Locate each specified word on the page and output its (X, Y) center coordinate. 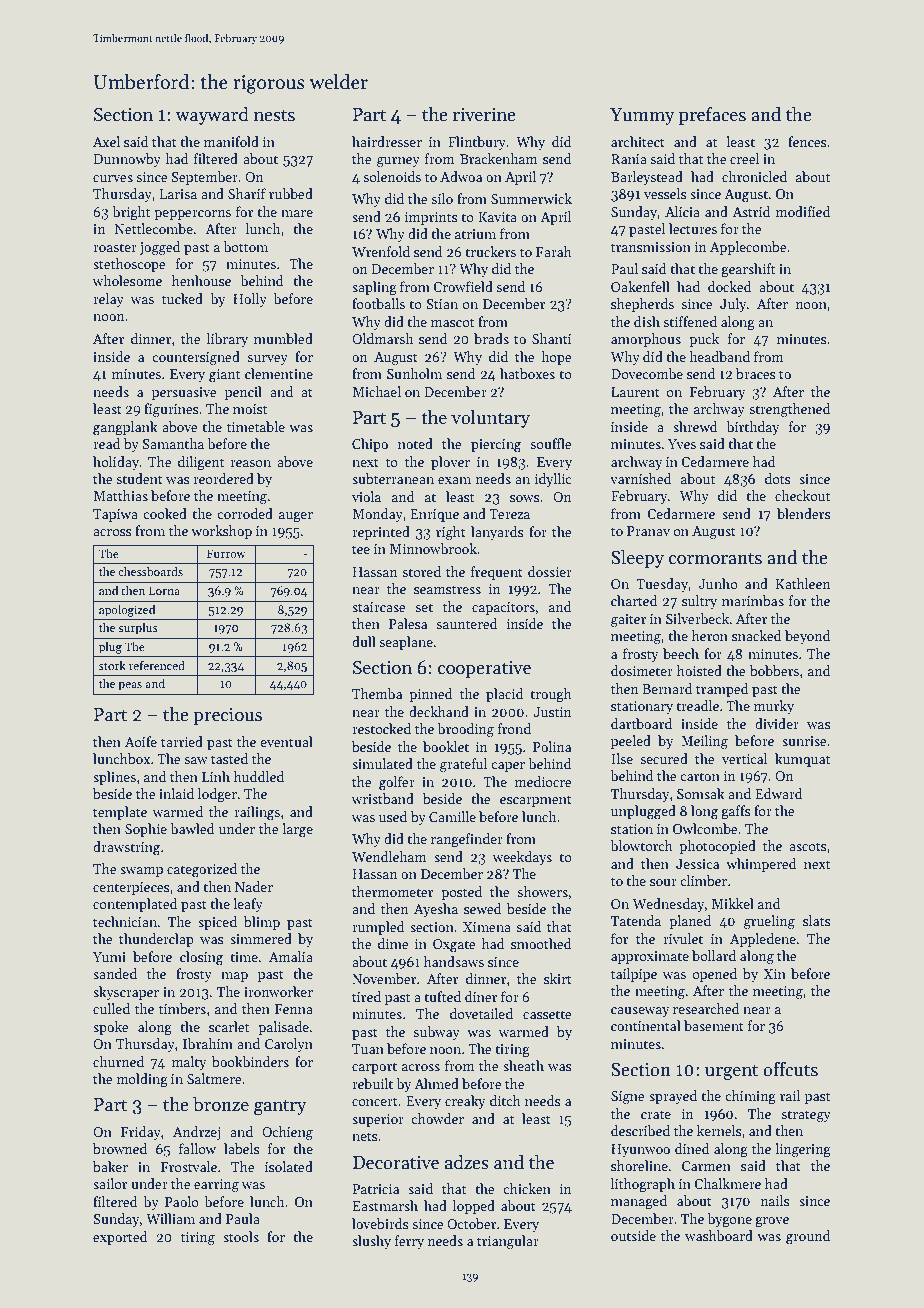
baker (110, 1166)
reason (250, 463)
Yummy (642, 116)
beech (681, 653)
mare (297, 213)
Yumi (109, 957)
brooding (465, 730)
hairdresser (387, 141)
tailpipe (634, 975)
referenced (157, 665)
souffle (551, 443)
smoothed (541, 943)
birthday (752, 428)
